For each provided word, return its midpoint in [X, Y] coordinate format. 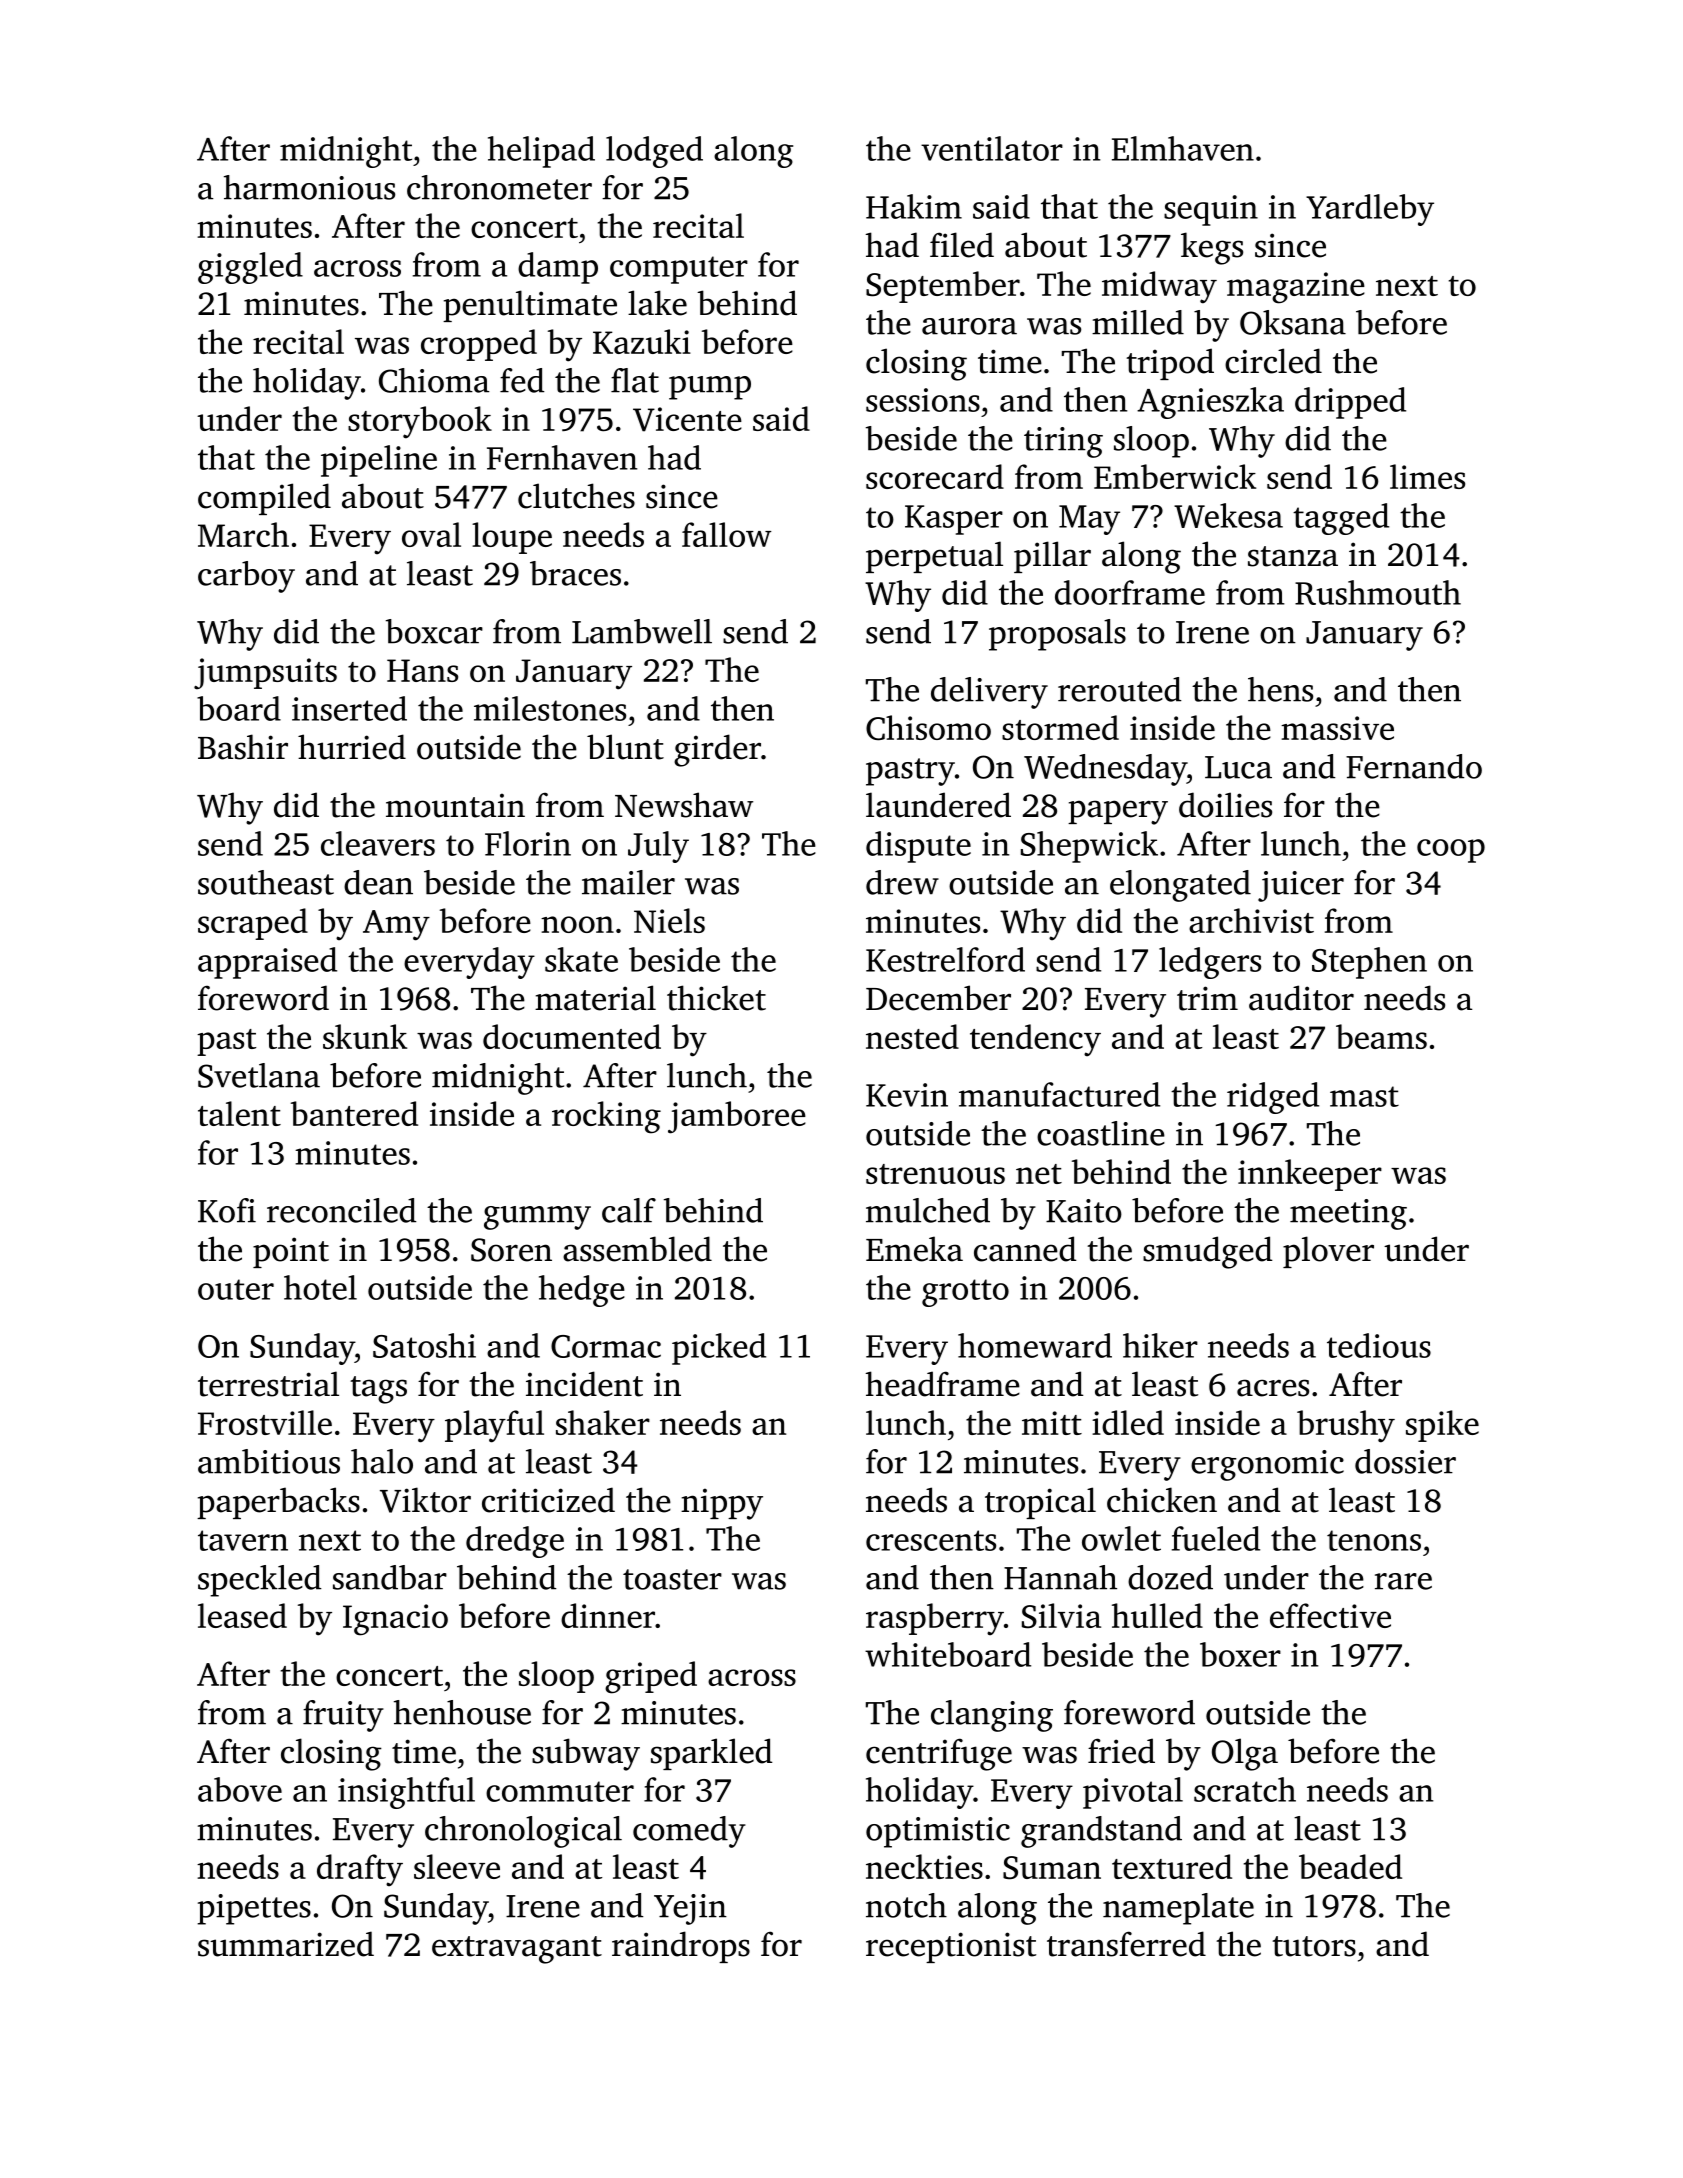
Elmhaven [1183, 148]
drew [902, 882]
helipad [541, 152]
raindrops [681, 1947]
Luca [1238, 767]
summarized [286, 1944]
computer [679, 270]
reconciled [342, 1210]
